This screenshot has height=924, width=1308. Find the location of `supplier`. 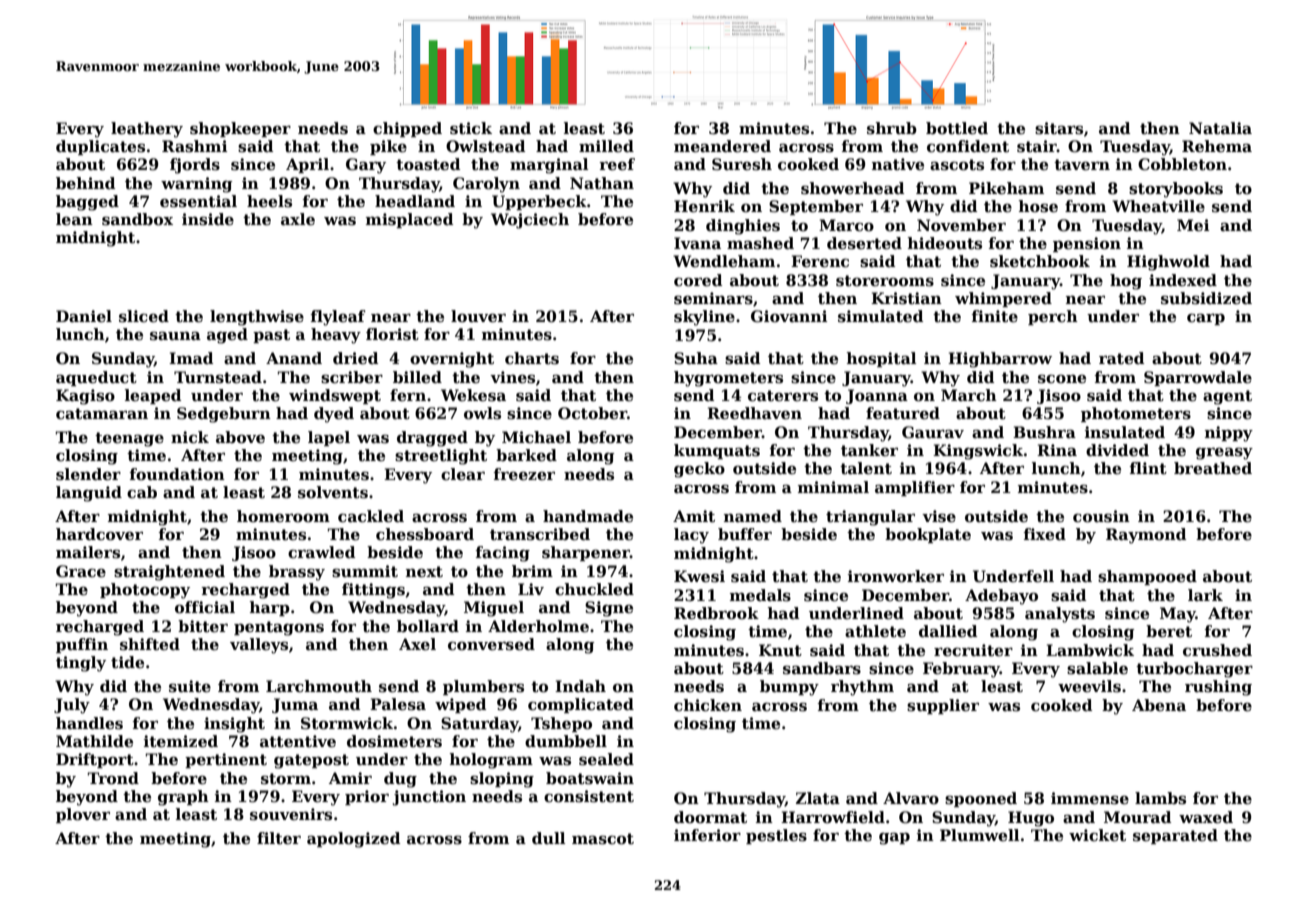

supplier is located at coordinates (943, 706).
